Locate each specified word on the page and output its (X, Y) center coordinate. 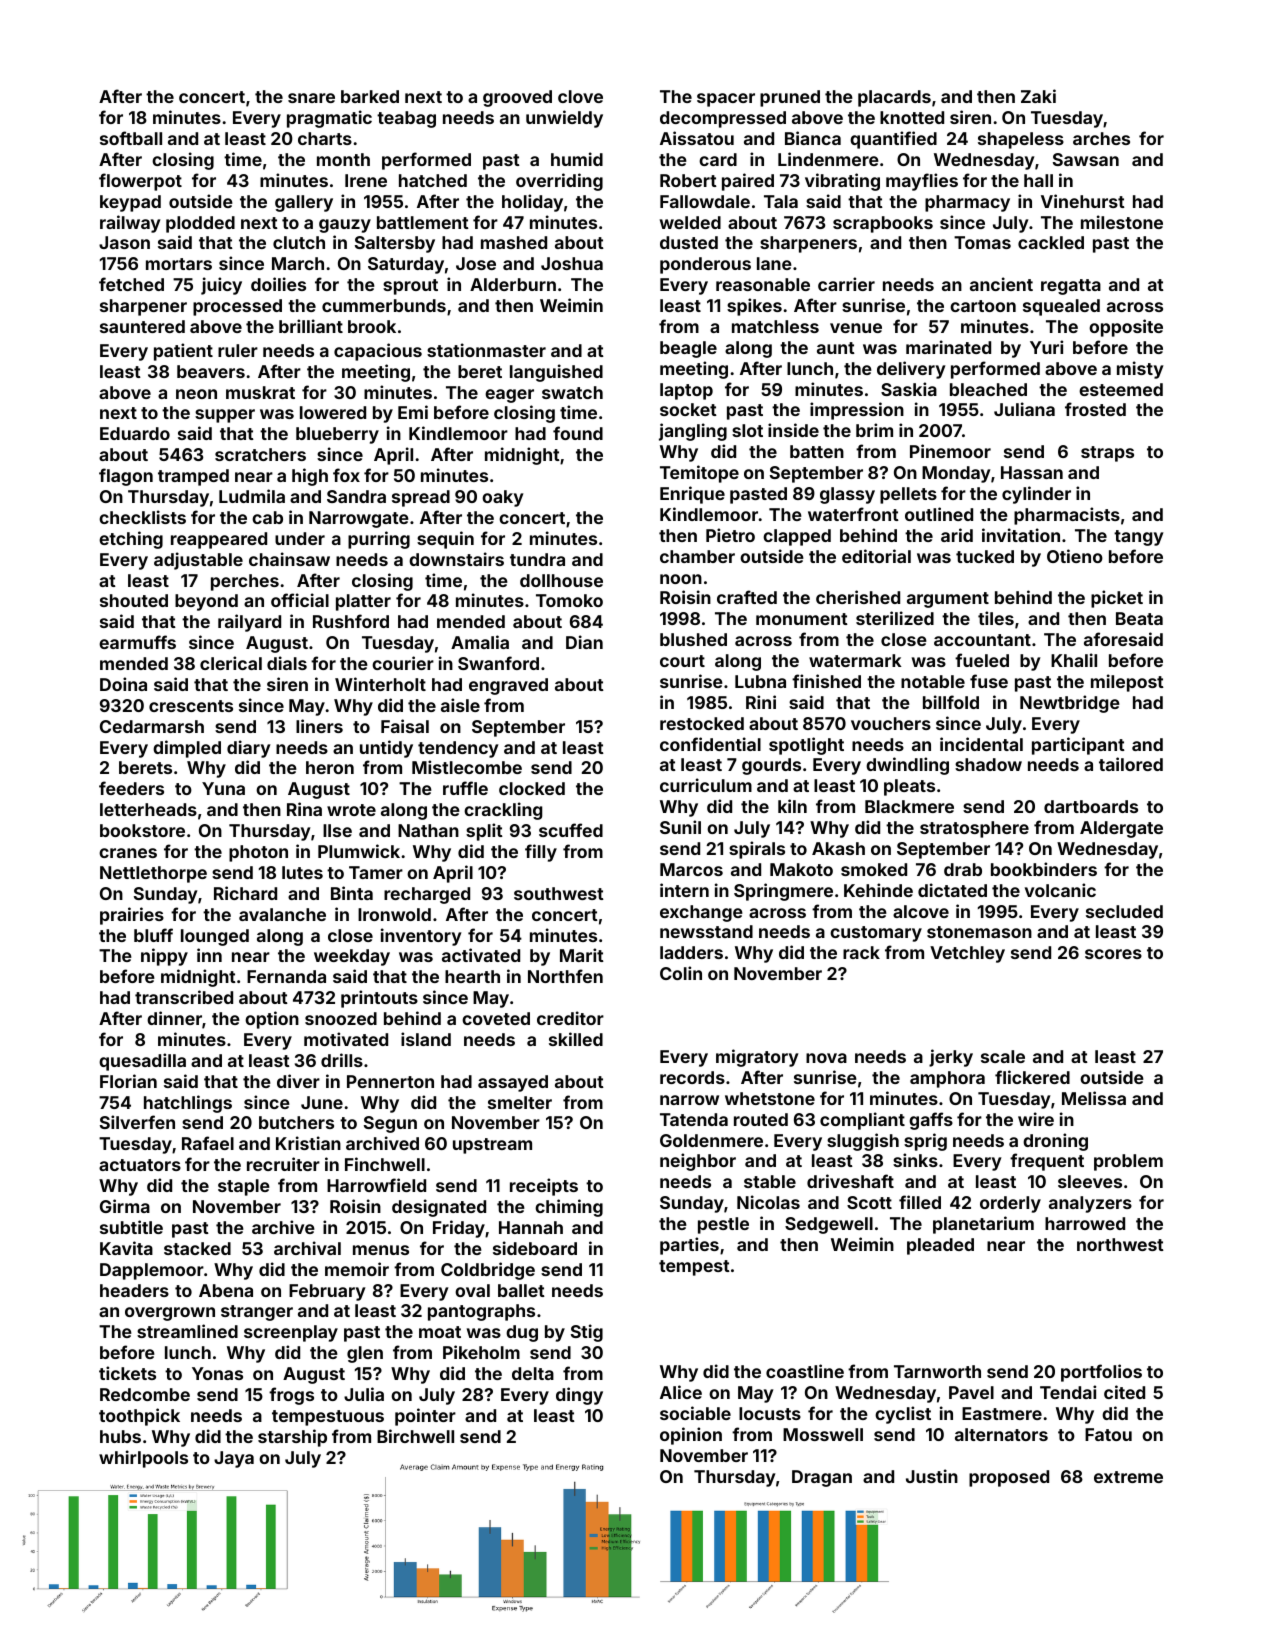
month (343, 159)
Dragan (822, 1478)
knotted (912, 117)
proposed (1009, 1478)
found (578, 433)
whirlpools (143, 1459)
